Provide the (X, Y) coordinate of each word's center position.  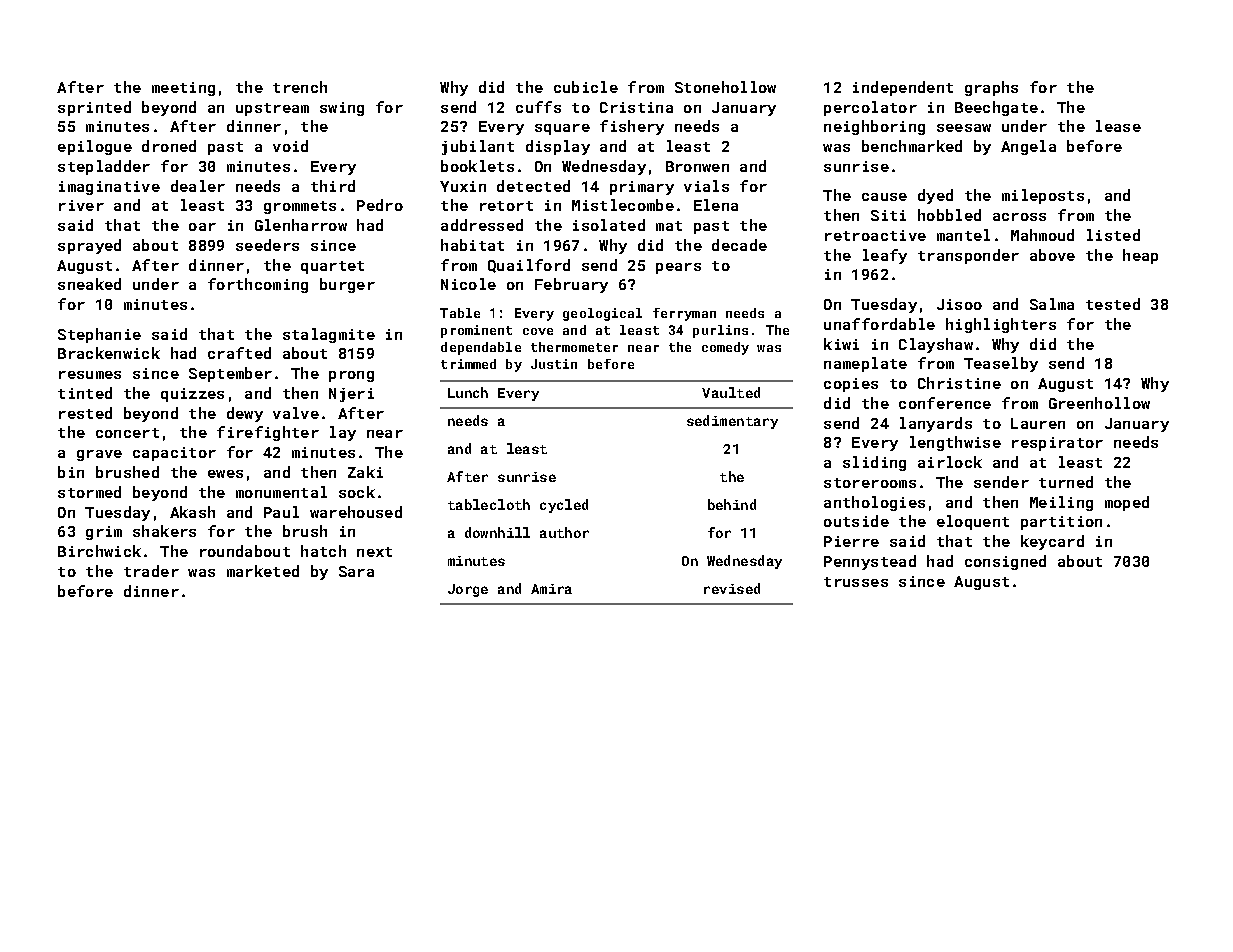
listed (1113, 235)
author (564, 532)
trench (300, 87)
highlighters (1001, 325)
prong (351, 376)
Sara (356, 571)
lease (1118, 126)
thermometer (574, 347)
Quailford (529, 266)
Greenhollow (1099, 403)
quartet (332, 267)
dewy (245, 414)
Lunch (468, 392)
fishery (632, 127)
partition (1061, 523)
